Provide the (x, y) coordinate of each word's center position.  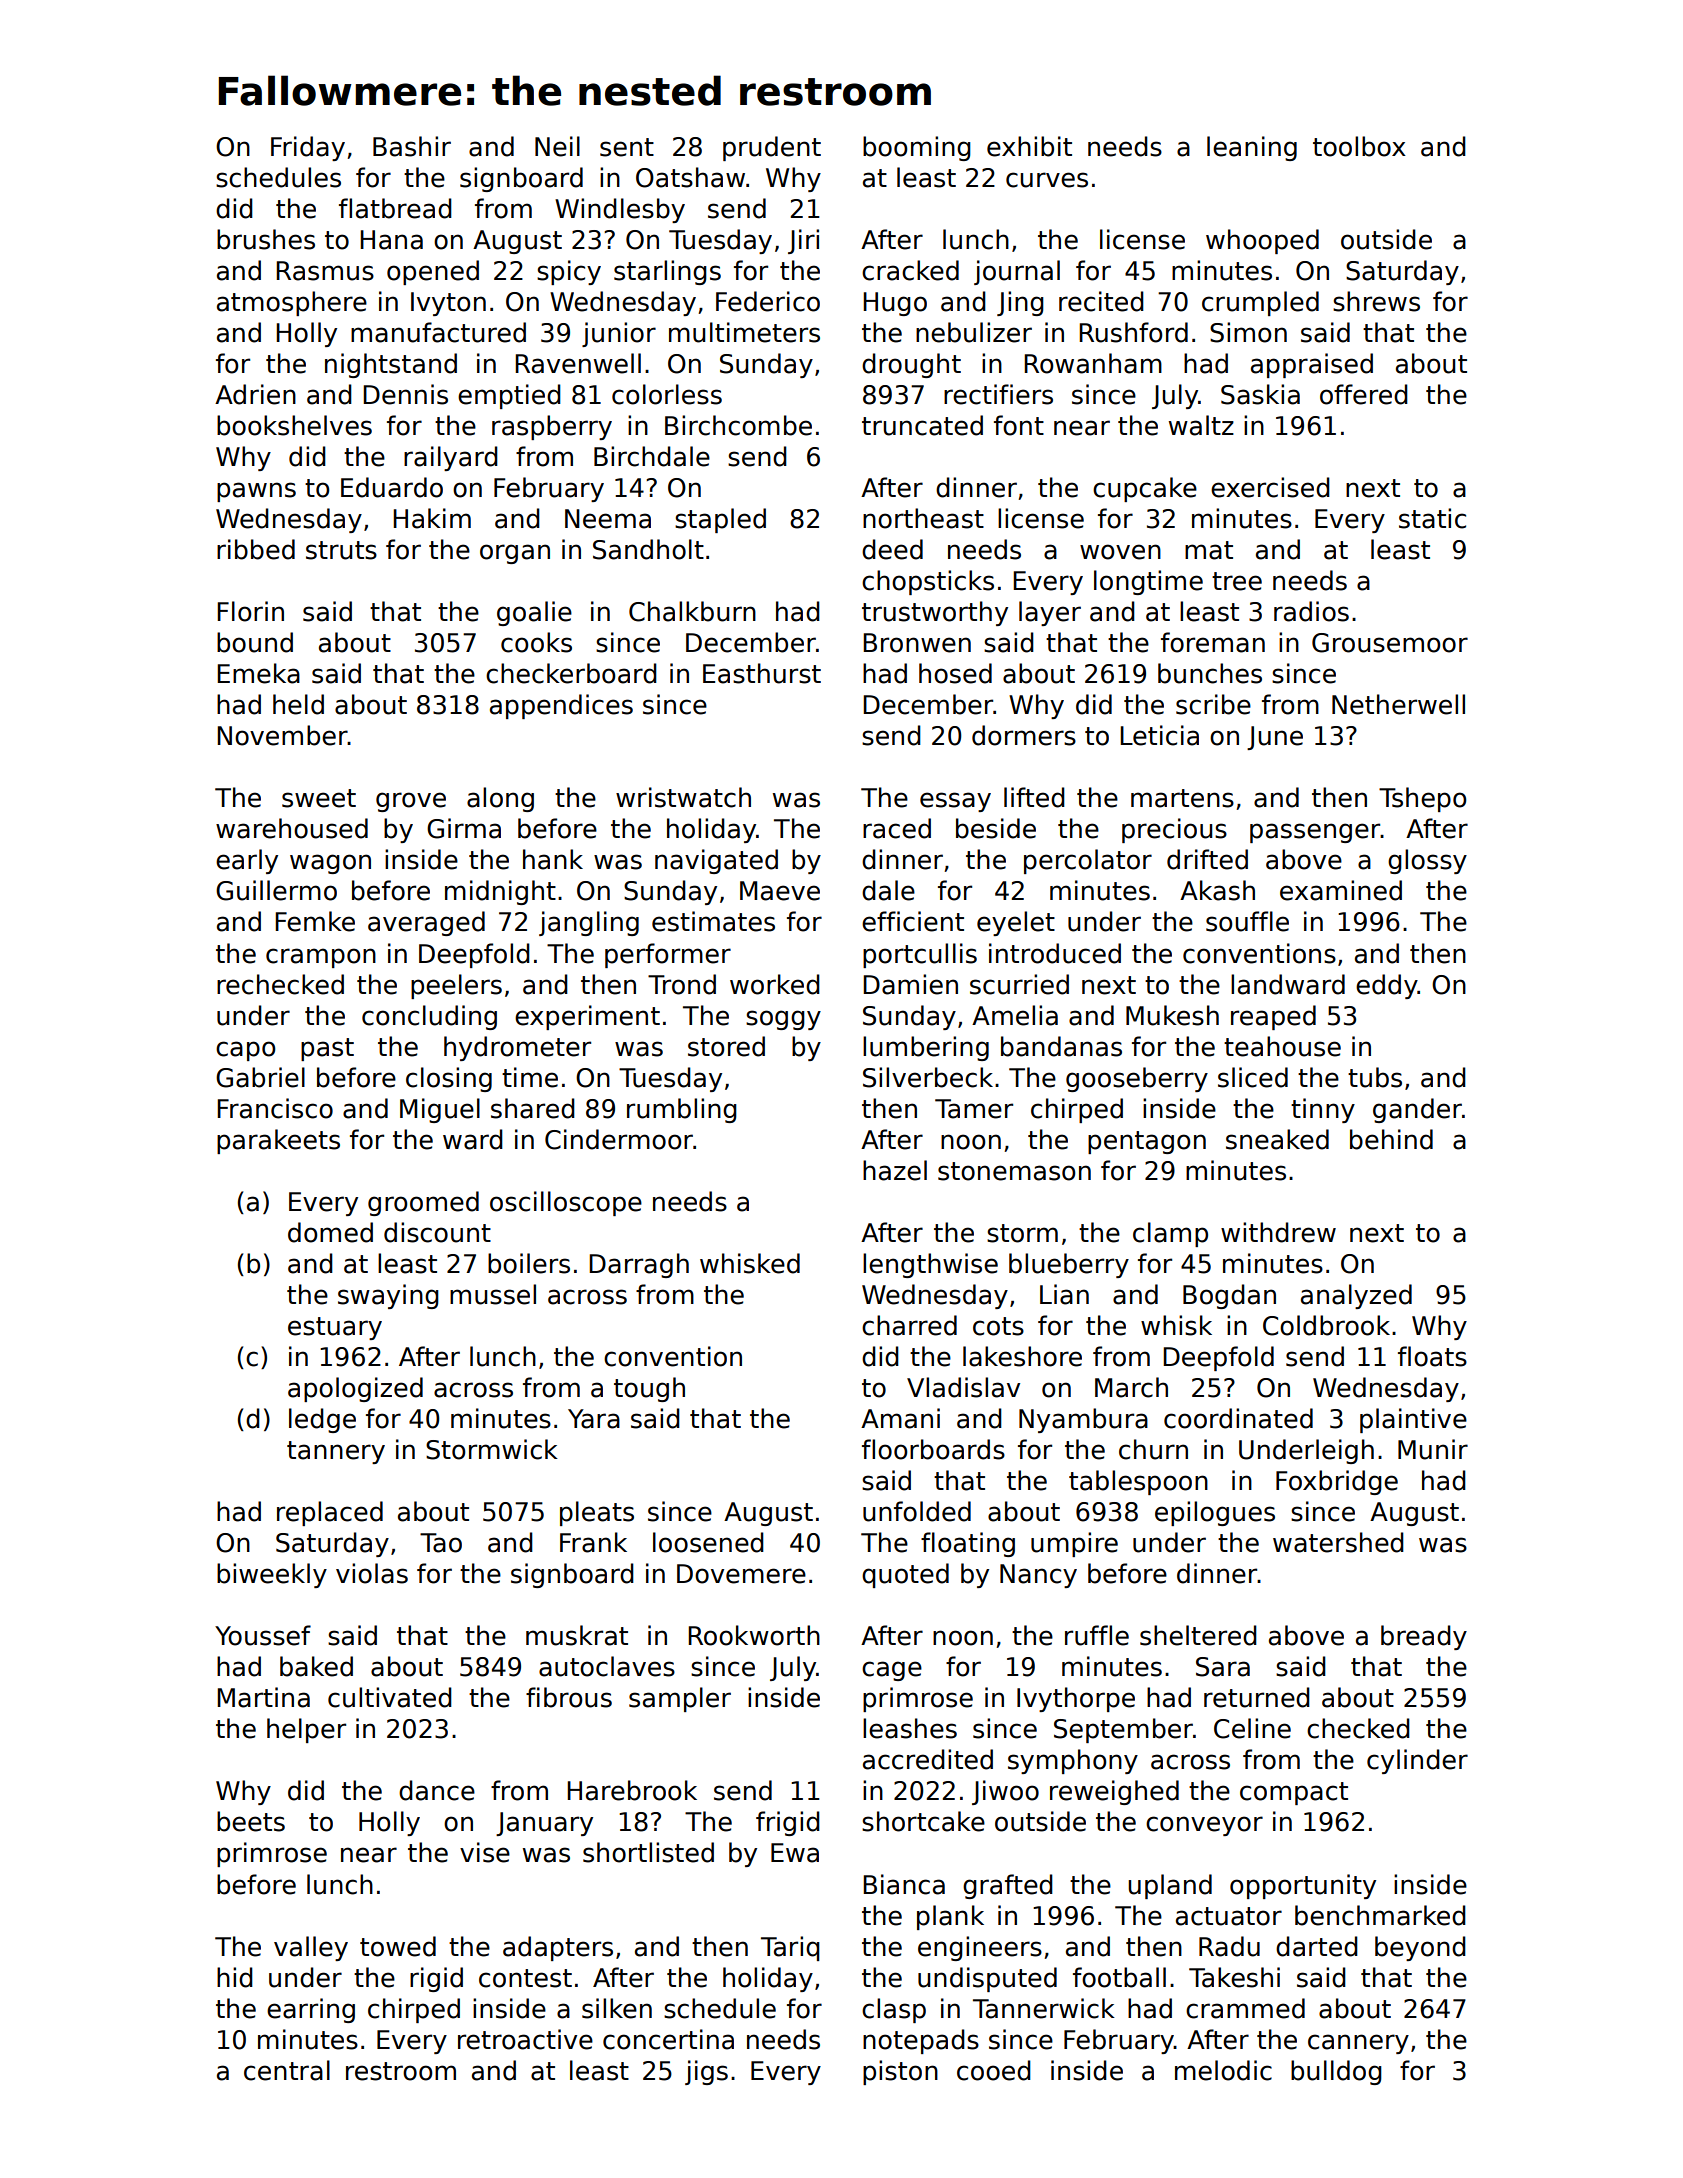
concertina (668, 2039)
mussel (493, 1294)
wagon (330, 864)
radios (1311, 611)
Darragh (639, 1265)
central (287, 2070)
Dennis (405, 394)
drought (911, 365)
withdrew (1278, 1232)
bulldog (1336, 2072)
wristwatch (683, 797)
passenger (1315, 833)
